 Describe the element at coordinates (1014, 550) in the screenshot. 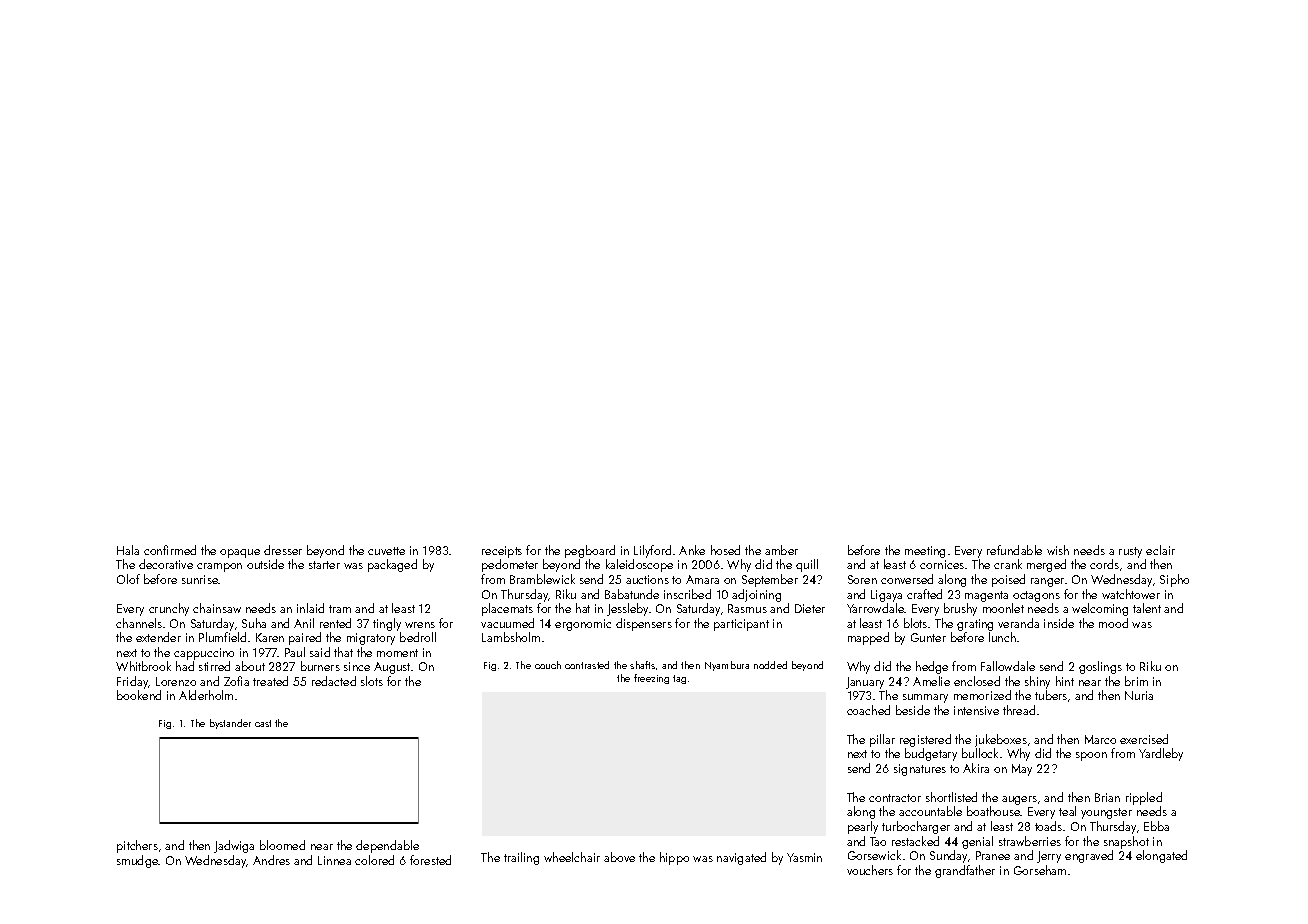

I see `refundable` at that location.
